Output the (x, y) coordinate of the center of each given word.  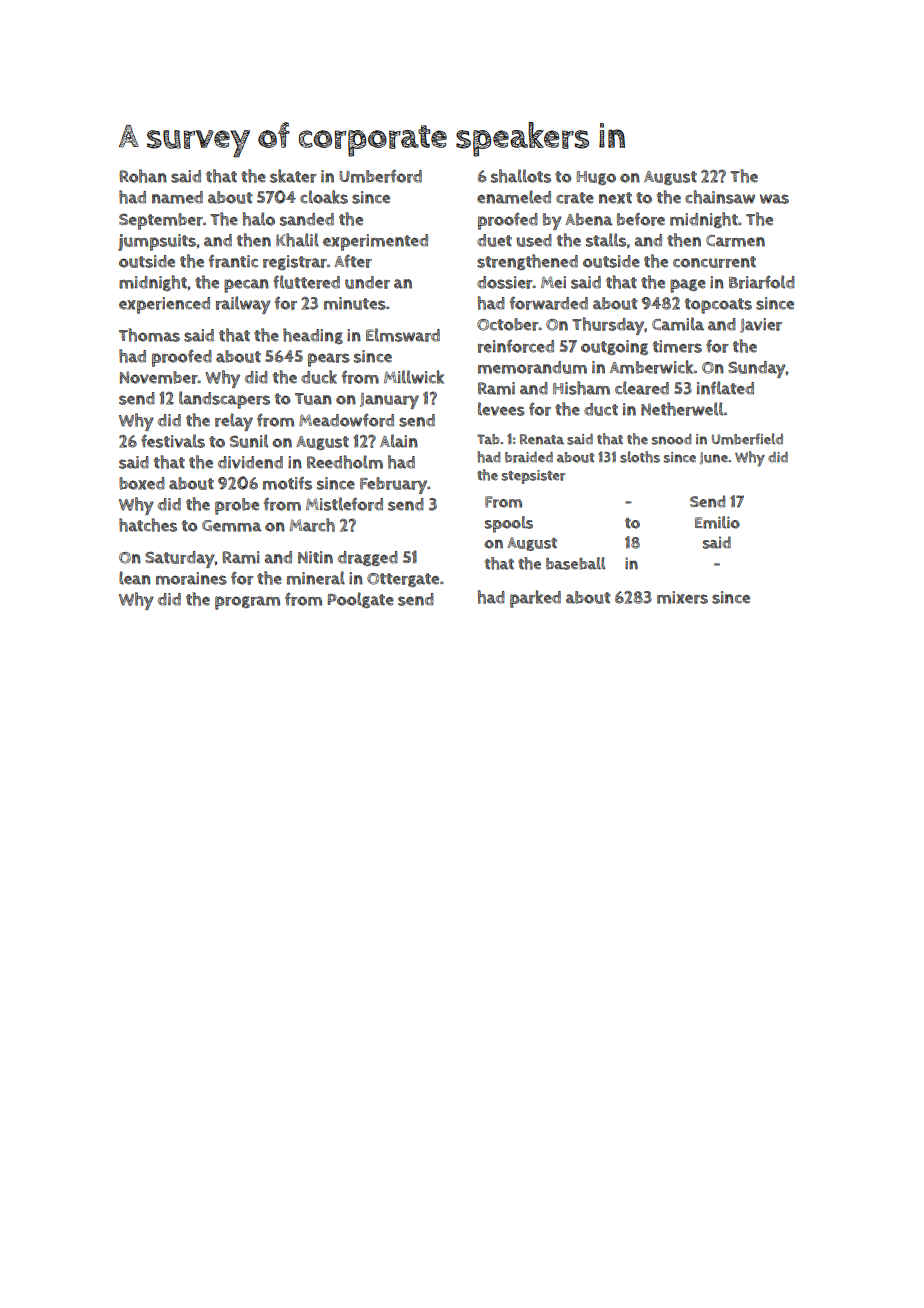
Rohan (143, 176)
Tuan (313, 399)
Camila (678, 324)
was (774, 199)
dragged (368, 558)
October (508, 324)
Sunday (757, 369)
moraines (191, 578)
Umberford (380, 176)
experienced (164, 305)
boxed (142, 483)
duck (319, 377)
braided (529, 457)
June (714, 458)
